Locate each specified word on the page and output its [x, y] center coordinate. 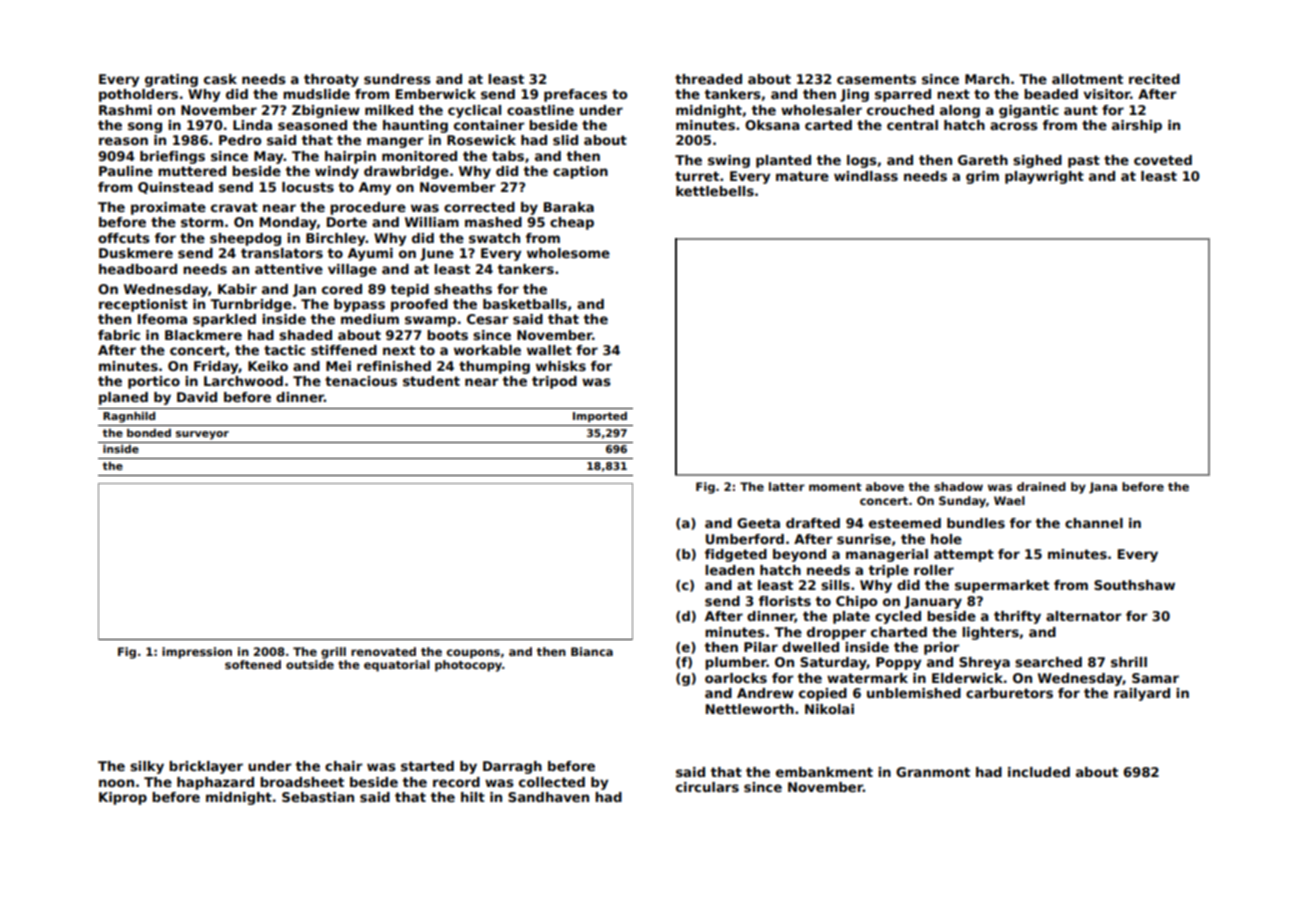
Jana [1103, 488]
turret [697, 176]
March [987, 79]
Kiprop [123, 798]
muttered [192, 171]
